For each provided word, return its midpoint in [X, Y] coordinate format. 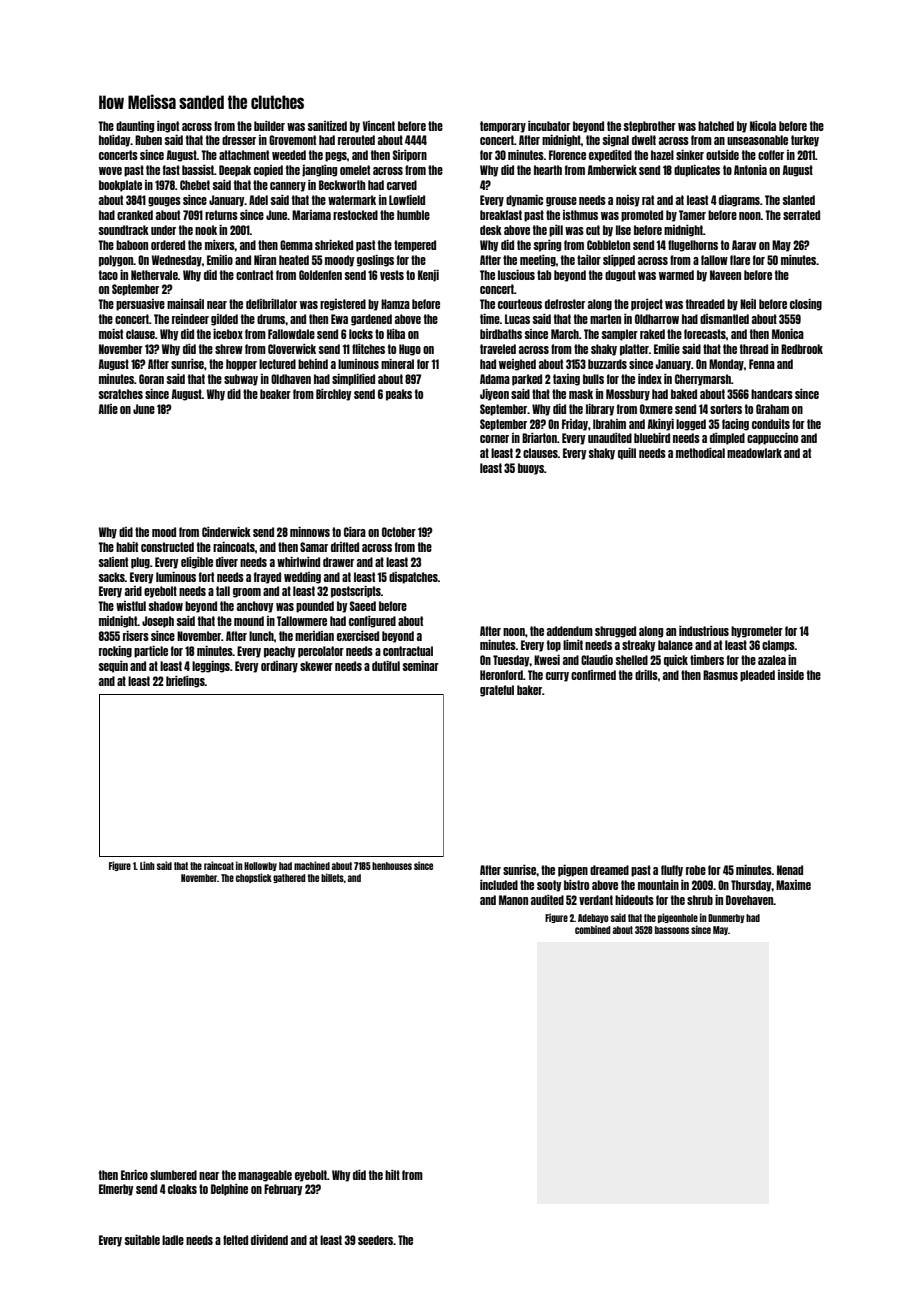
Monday [726, 365]
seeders [375, 1240]
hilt [392, 1175]
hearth [548, 170]
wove [110, 171]
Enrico [134, 1175]
